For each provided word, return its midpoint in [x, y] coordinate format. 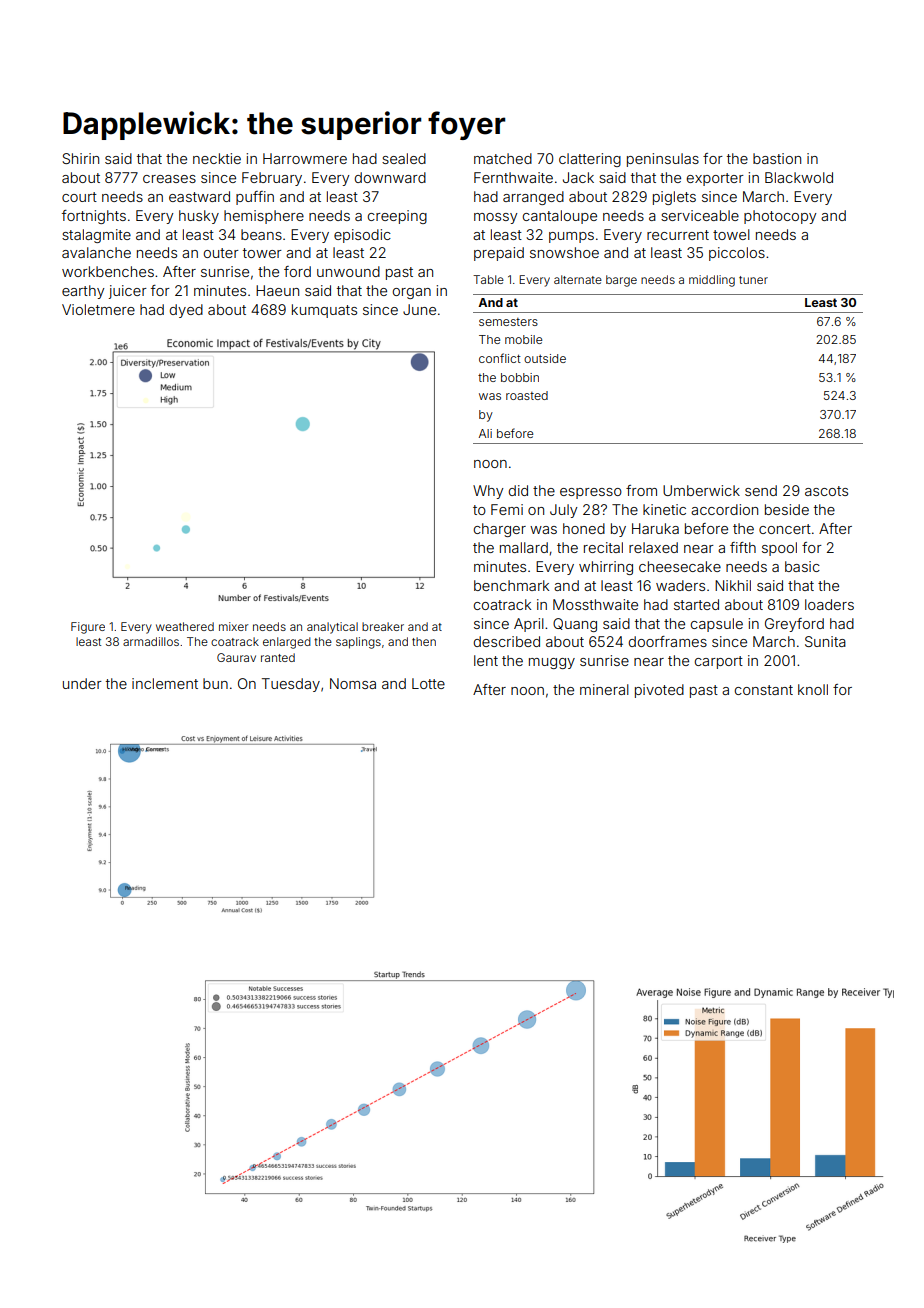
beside [787, 509]
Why [488, 492]
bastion [777, 158]
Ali [485, 433]
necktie [217, 158]
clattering [590, 160]
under [82, 683]
